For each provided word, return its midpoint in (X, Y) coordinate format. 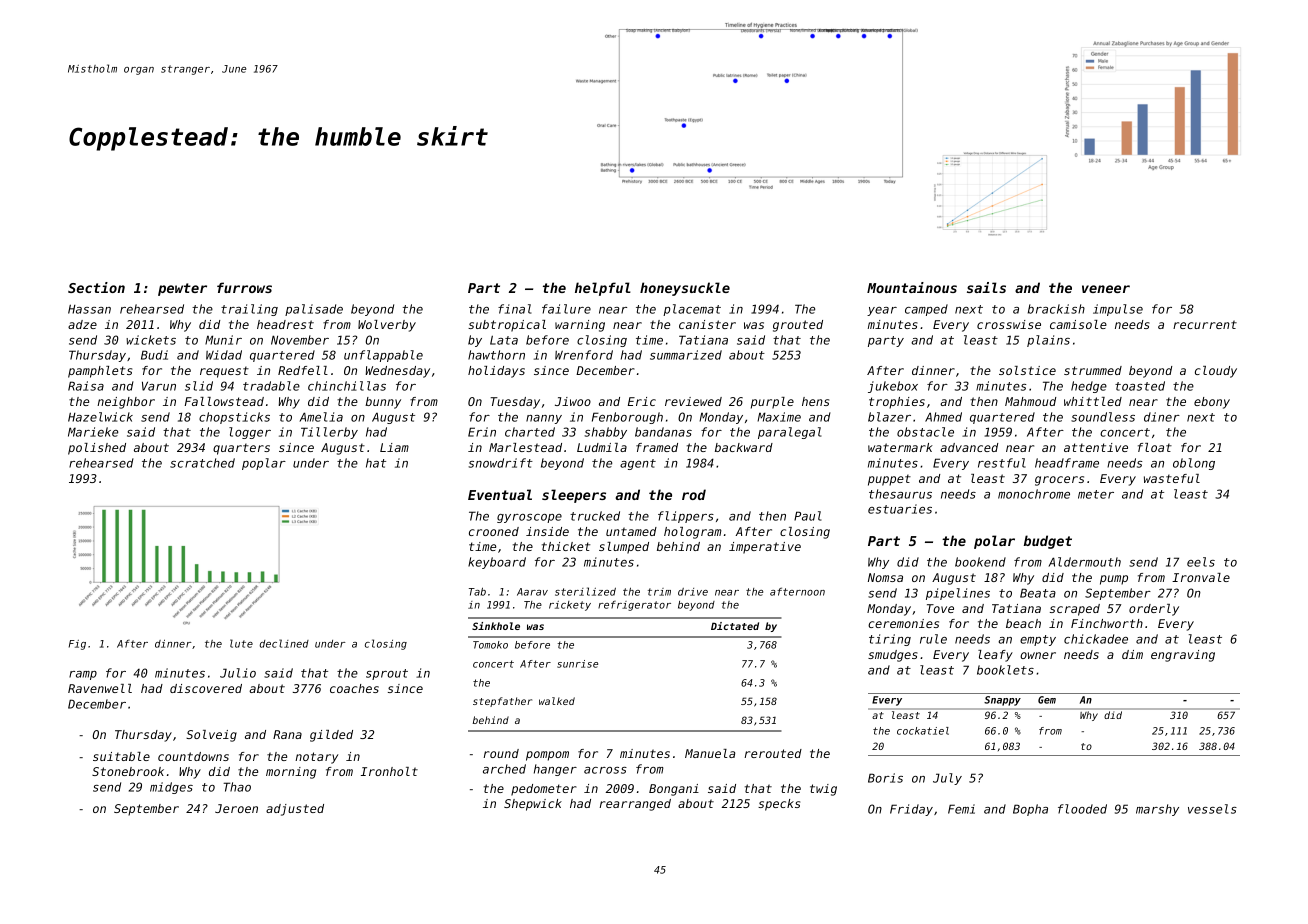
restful (1002, 463)
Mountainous (912, 287)
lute (241, 643)
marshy (1157, 810)
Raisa (86, 386)
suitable (121, 756)
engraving (1183, 656)
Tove (940, 608)
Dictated (735, 626)
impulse (1118, 310)
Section (96, 287)
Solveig (211, 736)
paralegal (789, 433)
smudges (893, 656)
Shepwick (533, 805)
